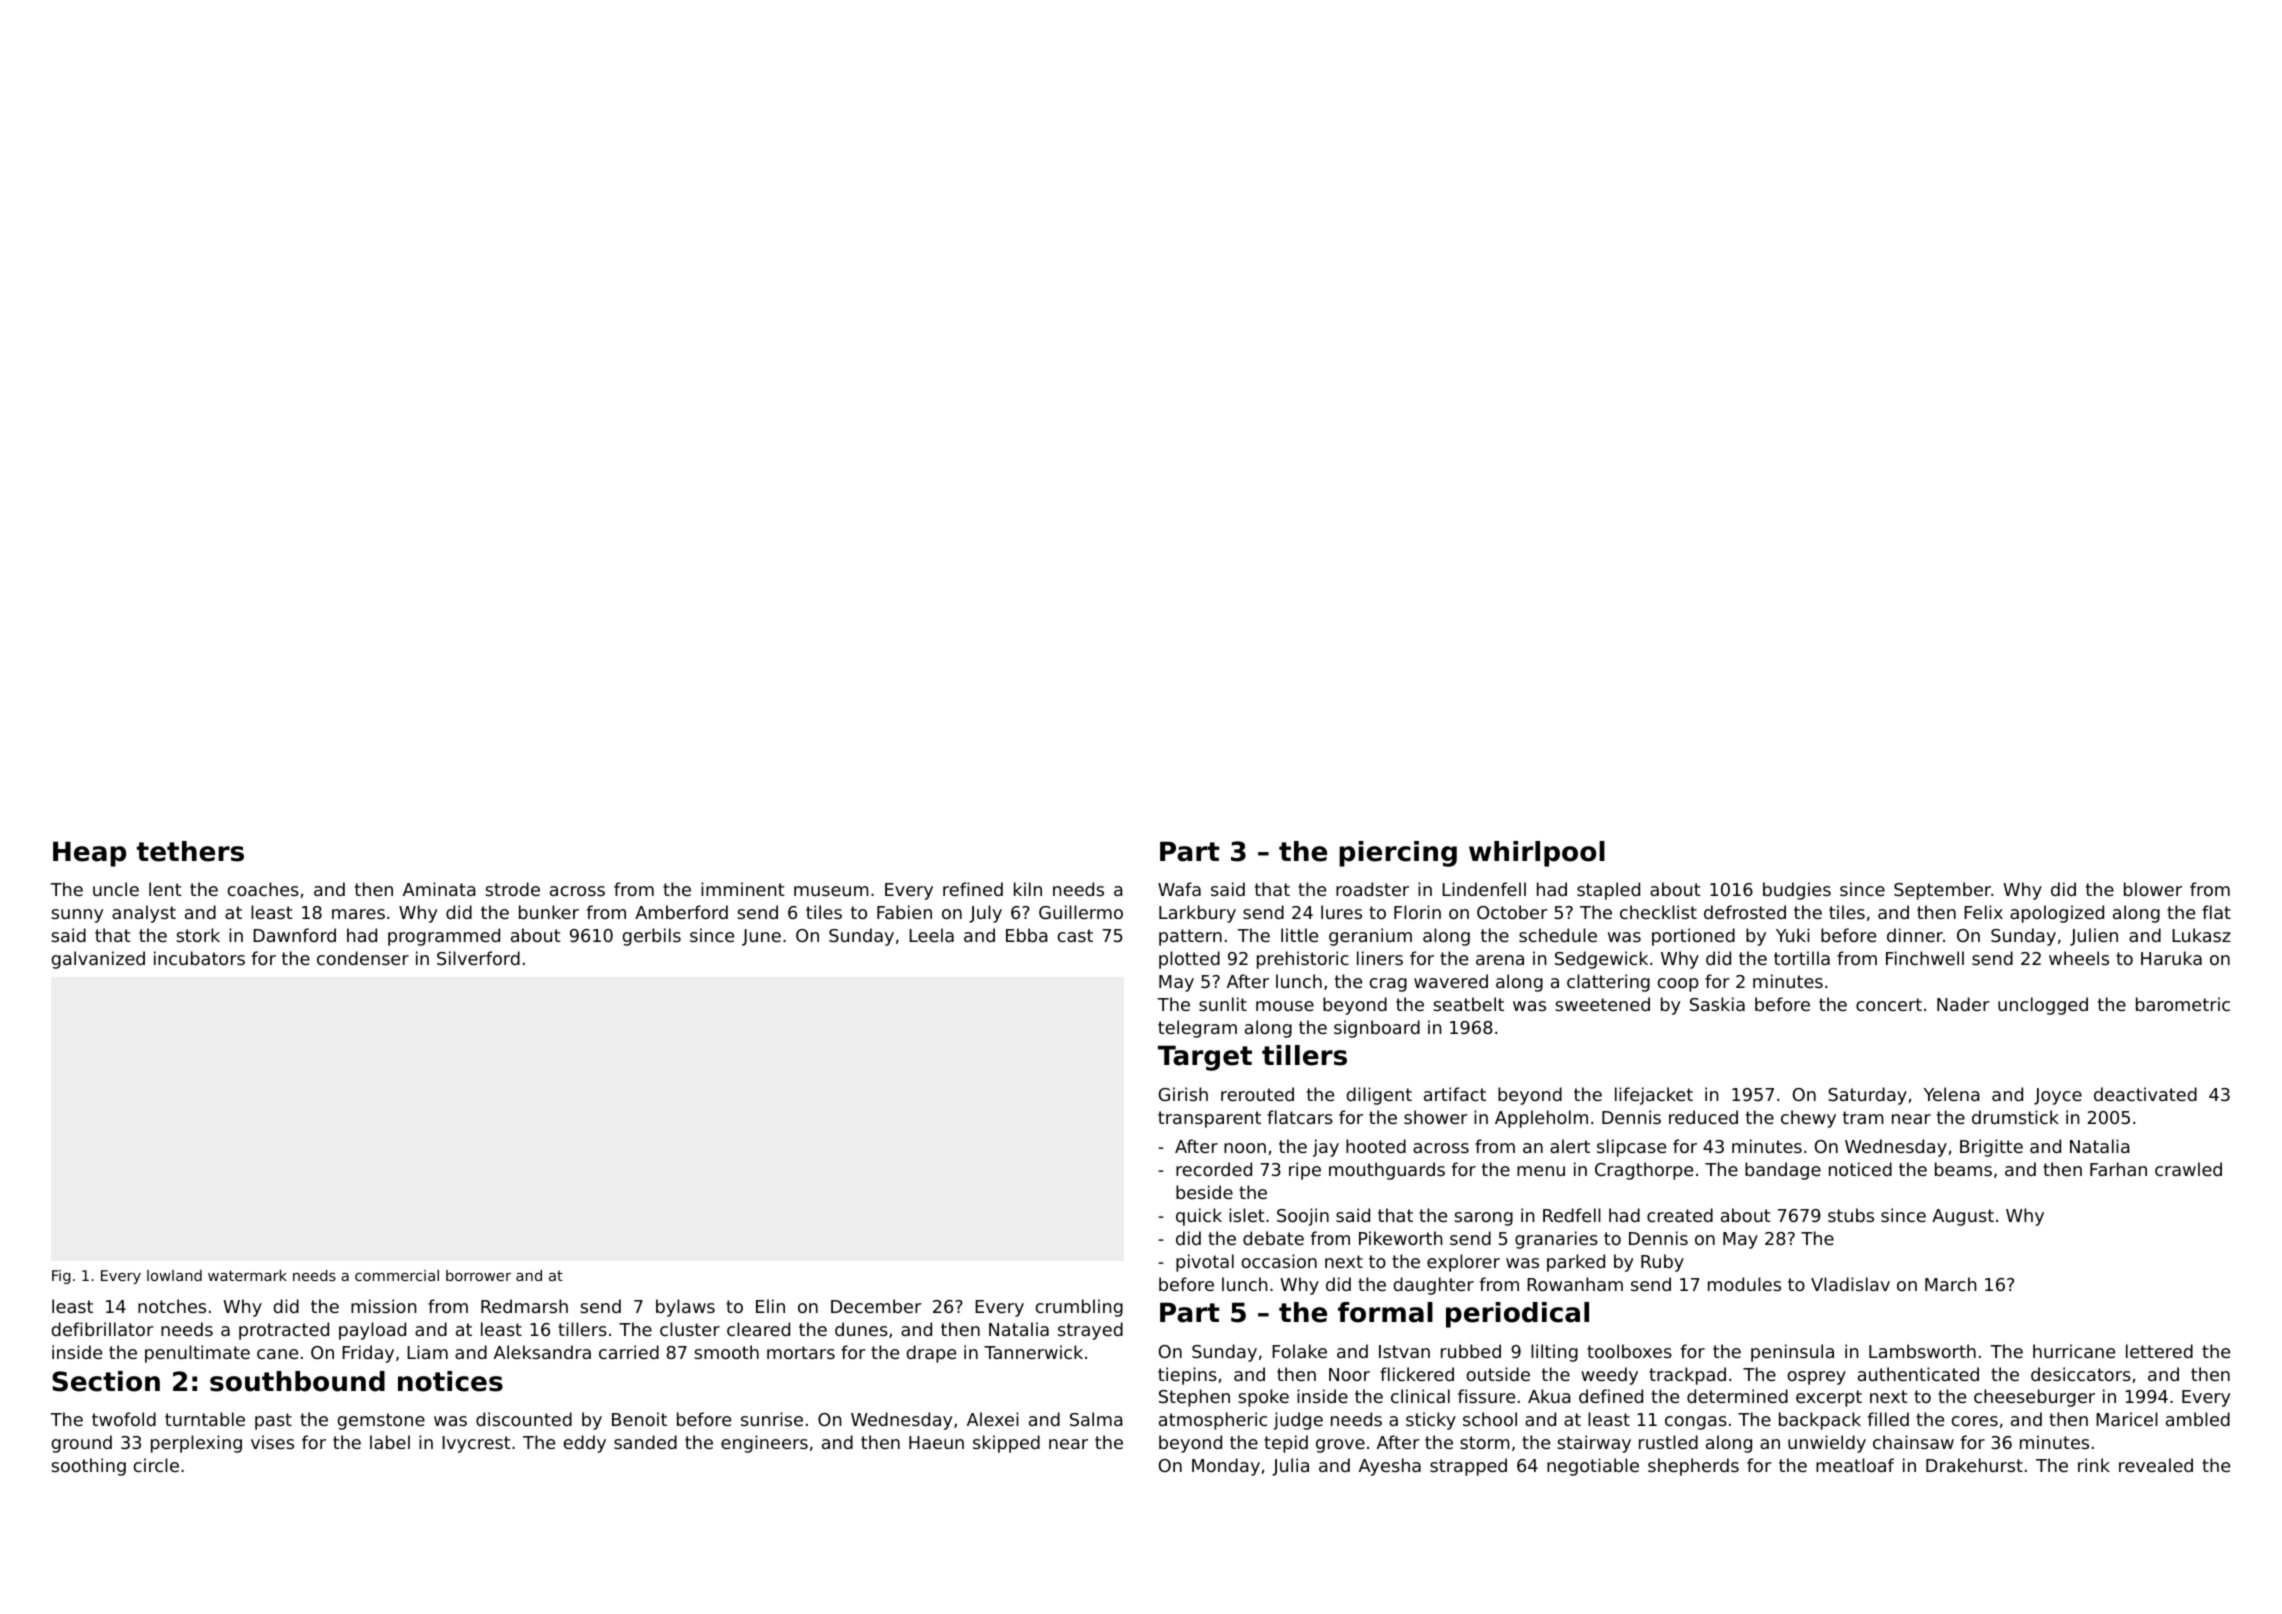  Describe the element at coordinates (1189, 960) in the screenshot. I see `plotted` at that location.
